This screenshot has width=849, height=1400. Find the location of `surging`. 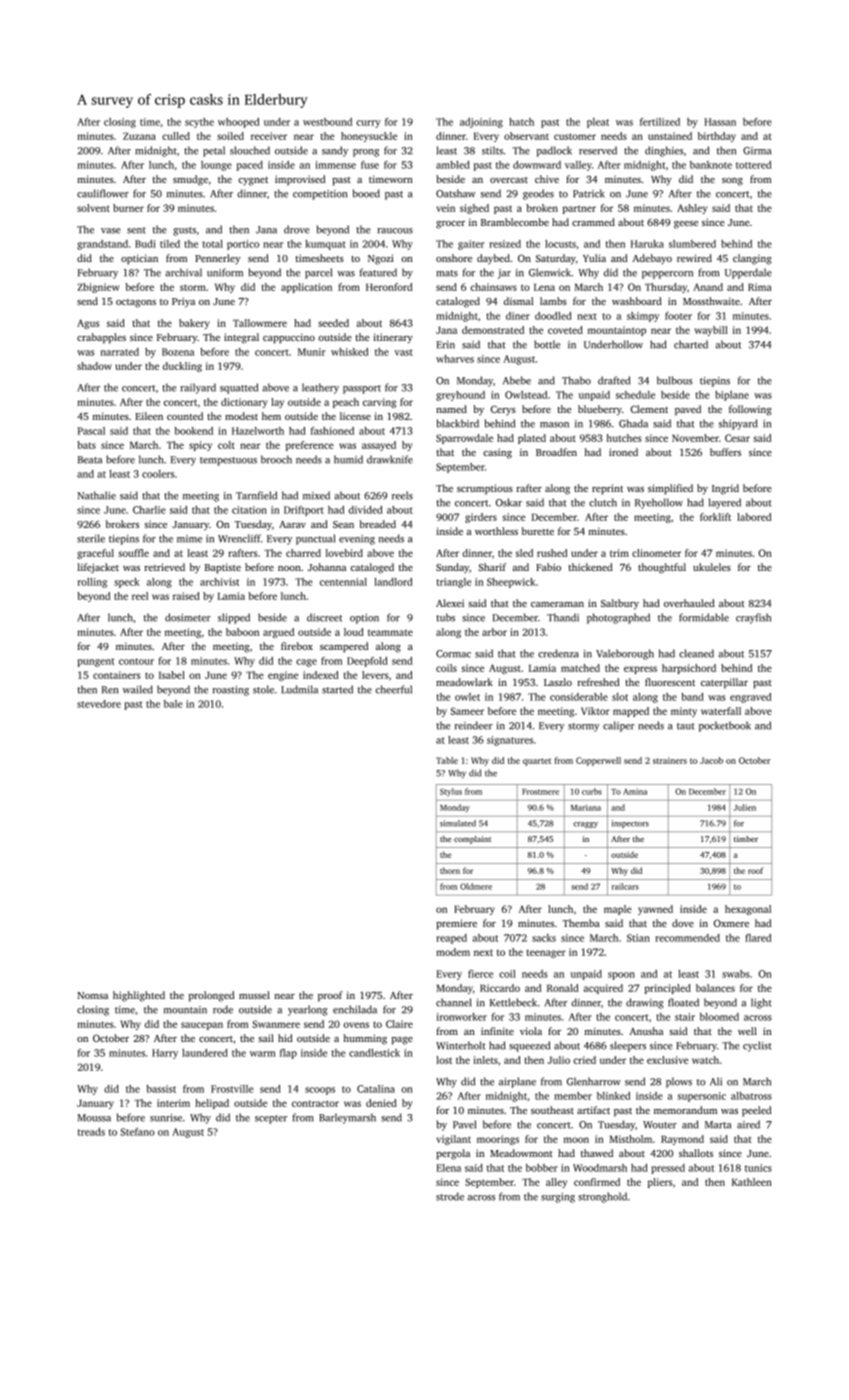

surging is located at coordinates (558, 1198).
